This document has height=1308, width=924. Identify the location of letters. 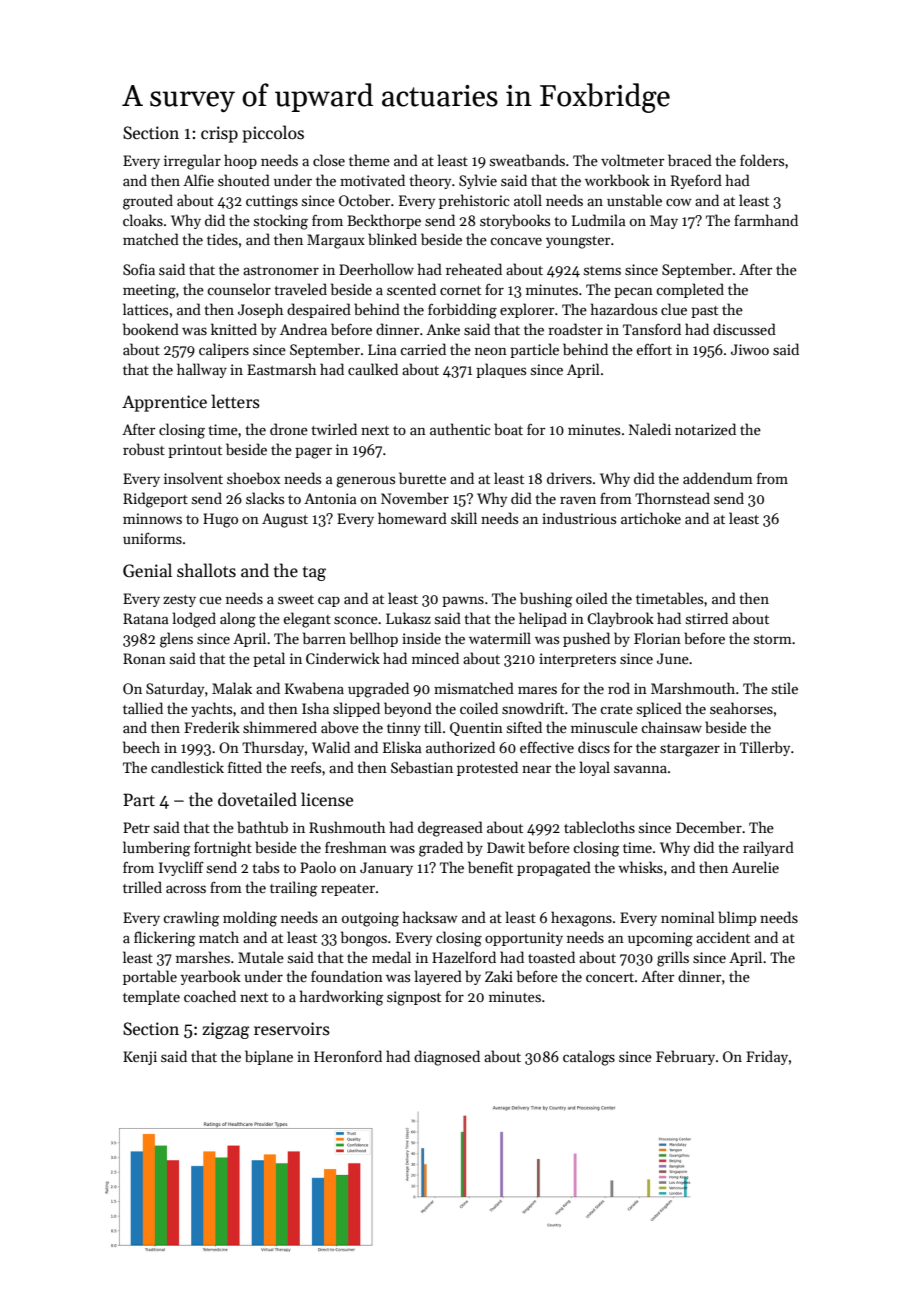
(235, 401).
